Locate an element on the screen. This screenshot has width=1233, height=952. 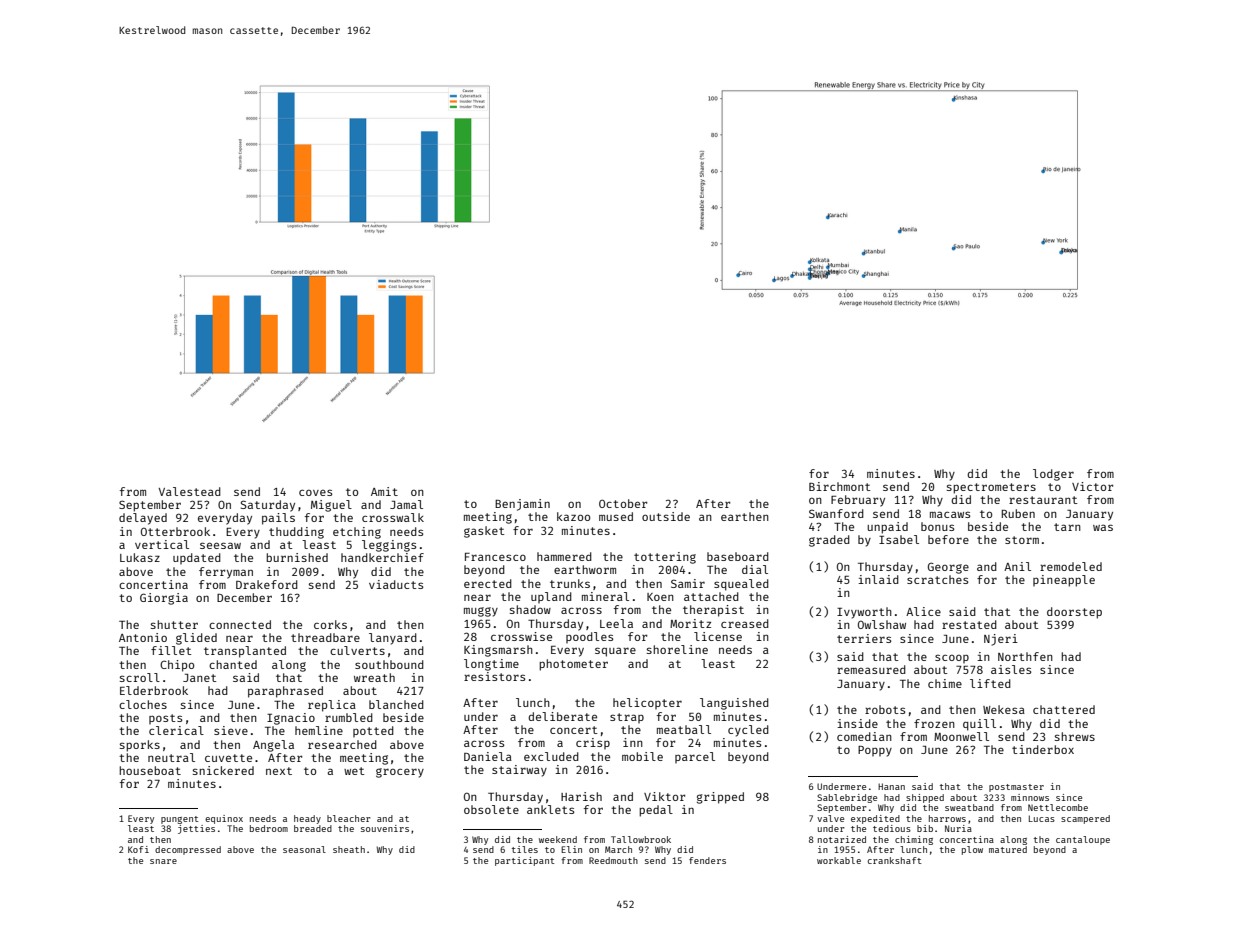
shadow is located at coordinates (530, 609).
